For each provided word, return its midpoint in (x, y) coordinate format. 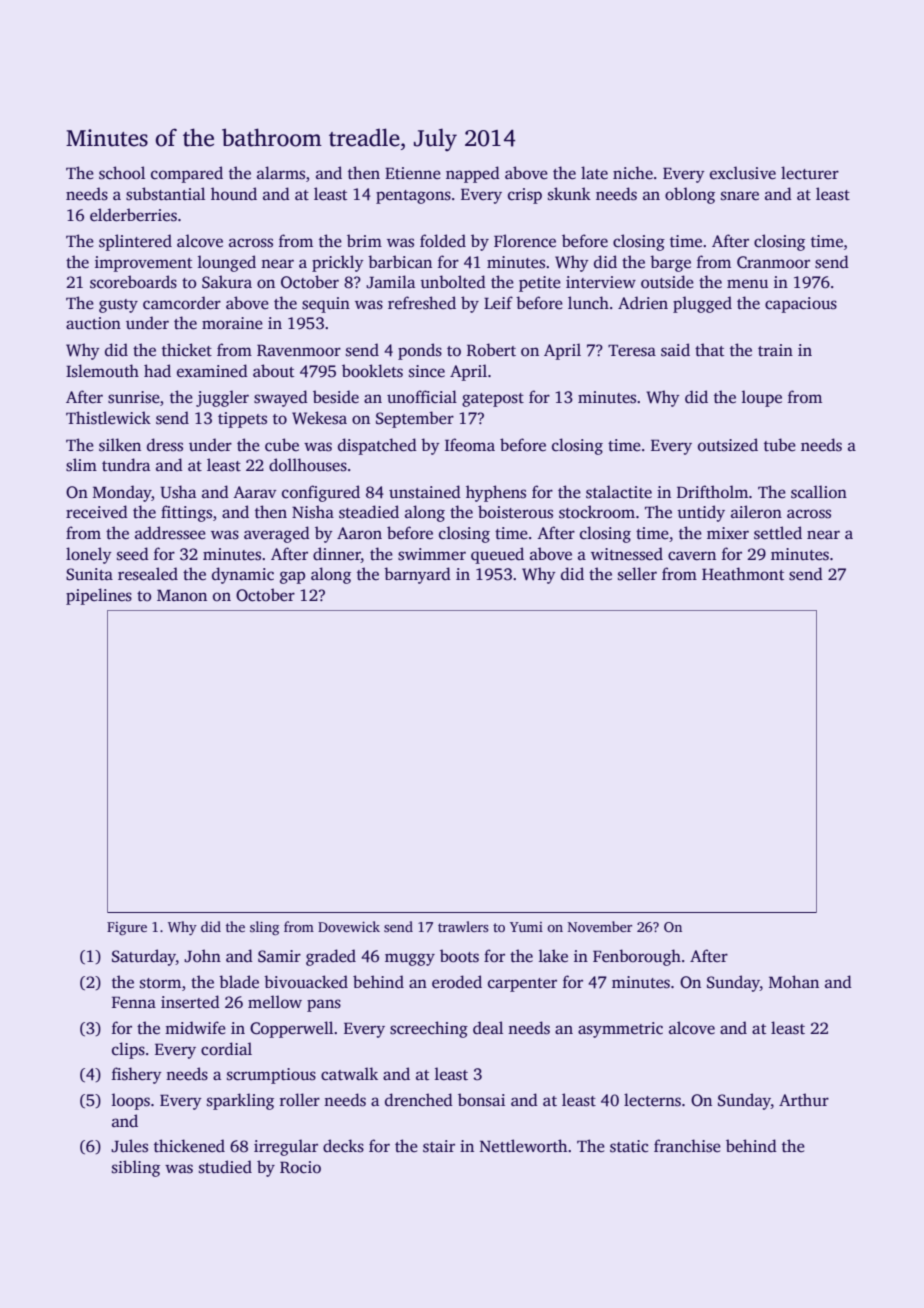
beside (336, 397)
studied (225, 1167)
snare (740, 196)
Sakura (227, 282)
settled (778, 533)
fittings (186, 513)
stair (439, 1146)
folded (443, 241)
